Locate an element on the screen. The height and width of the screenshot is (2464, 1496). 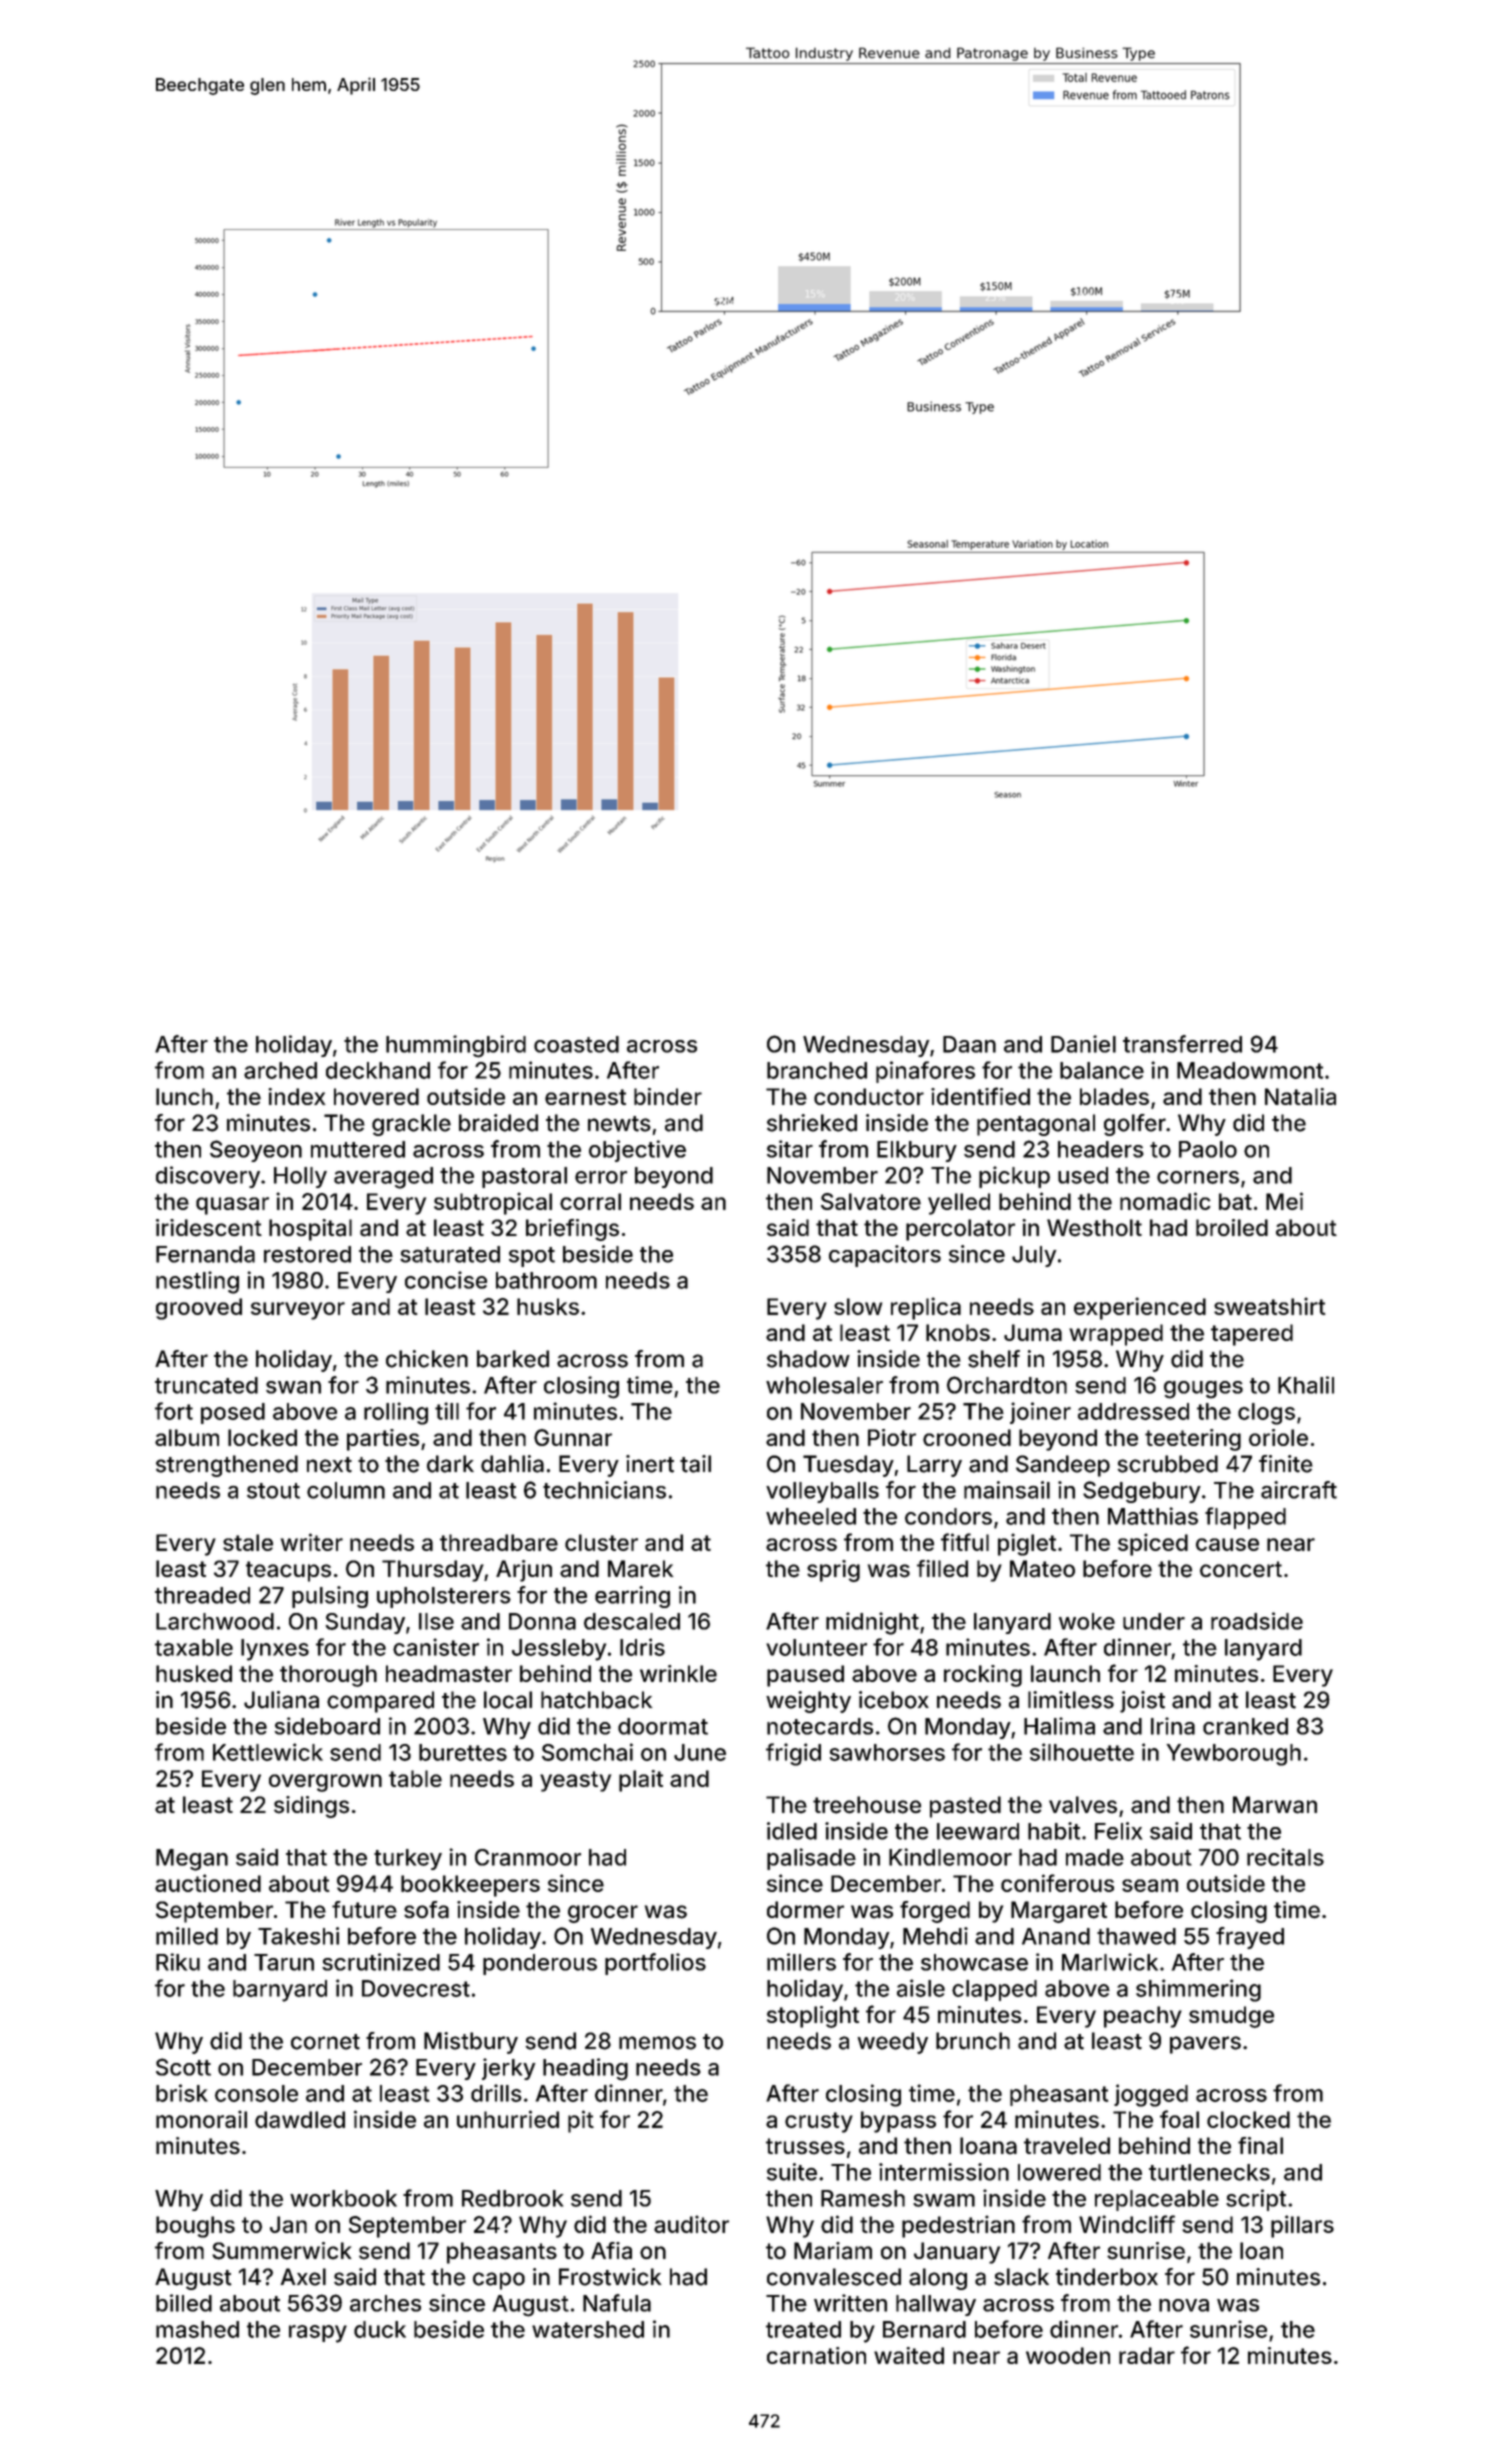
flapped is located at coordinates (1245, 1518).
